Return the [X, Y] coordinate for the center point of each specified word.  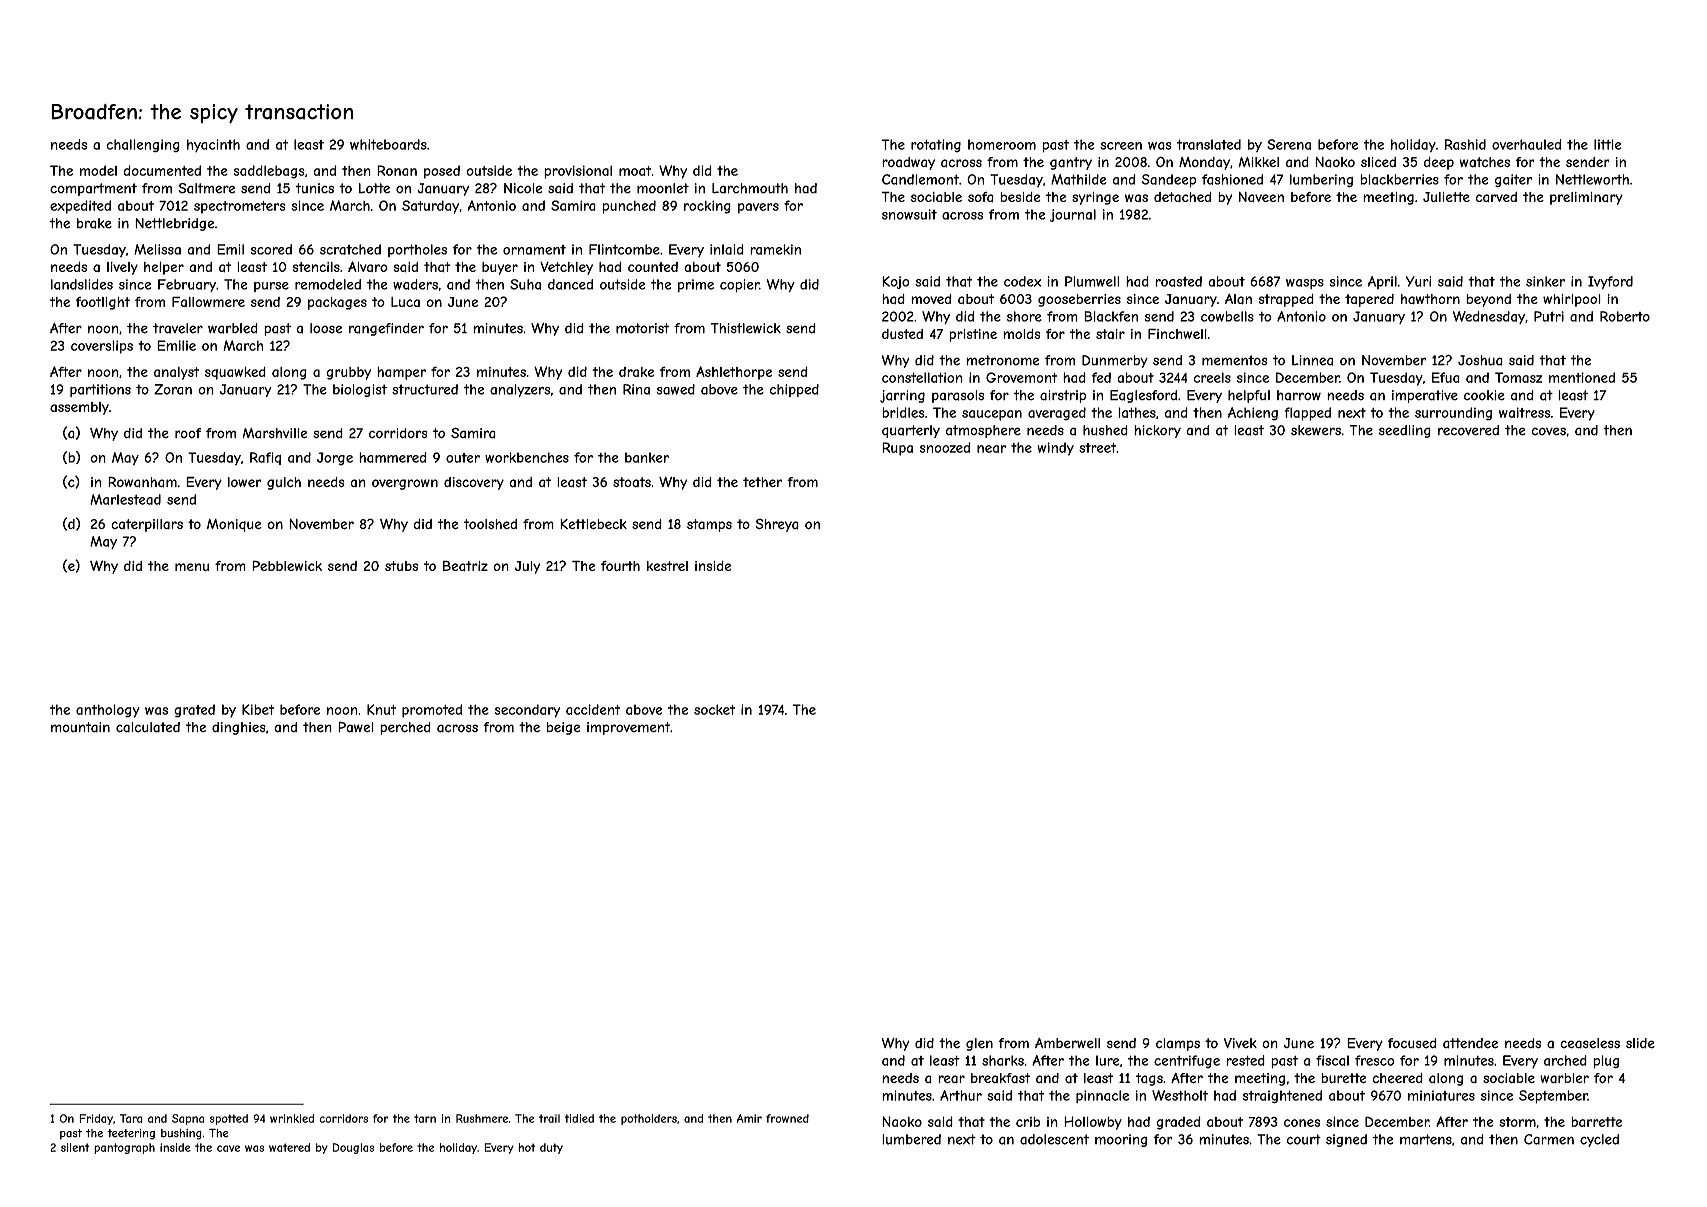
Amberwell [1067, 1043]
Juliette [1446, 197]
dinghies [239, 728]
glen [979, 1044]
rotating [936, 146]
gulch [284, 483]
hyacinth [213, 146]
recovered [1468, 430]
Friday [96, 1119]
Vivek [1240, 1043]
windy [1055, 449]
